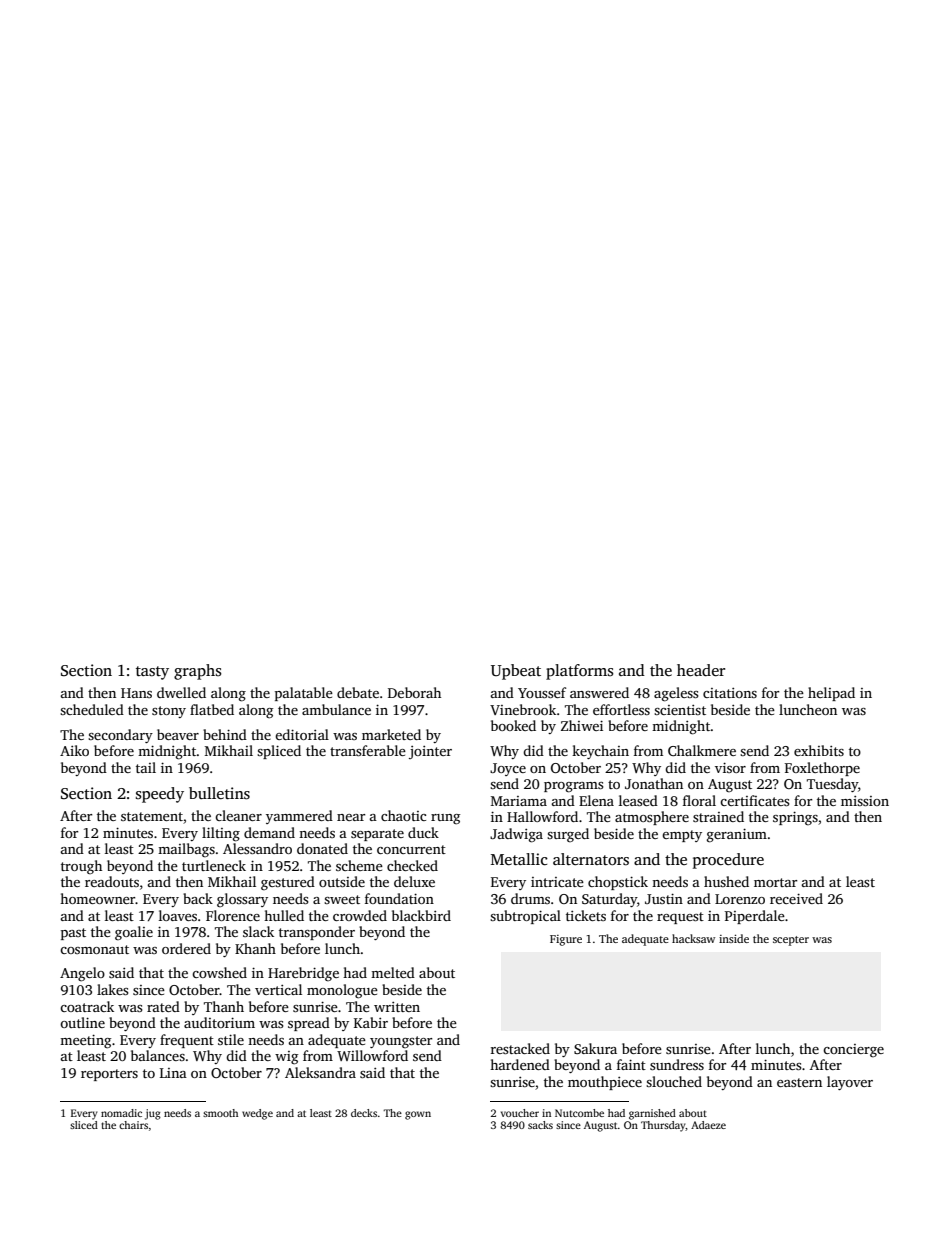  Describe the element at coordinates (360, 915) in the image. I see `crowded` at that location.
